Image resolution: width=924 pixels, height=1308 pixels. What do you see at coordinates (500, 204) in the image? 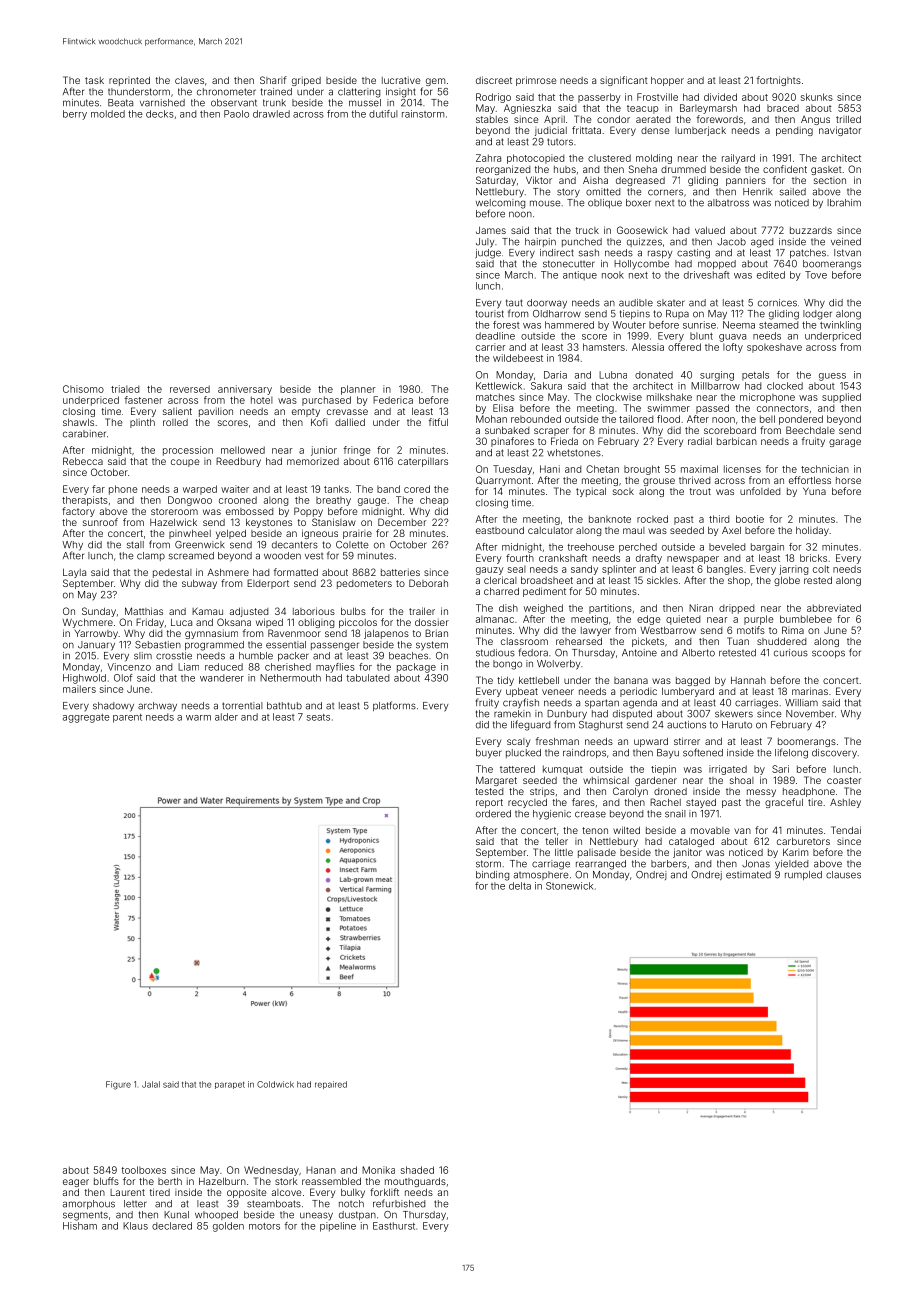
I see `welcoming` at bounding box center [500, 204].
